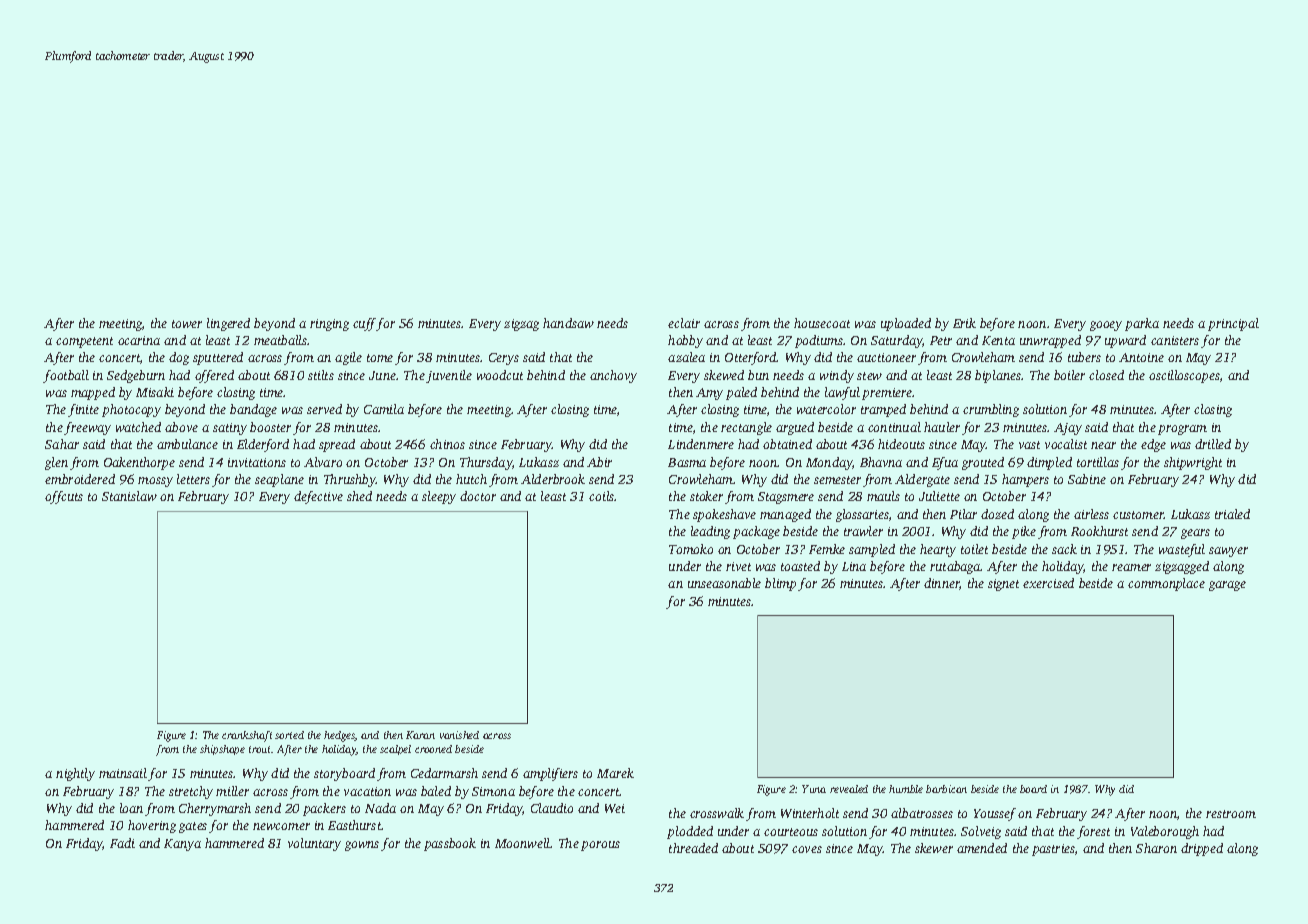 The height and width of the screenshot is (924, 1308). What do you see at coordinates (946, 789) in the screenshot?
I see `barbican` at bounding box center [946, 789].
